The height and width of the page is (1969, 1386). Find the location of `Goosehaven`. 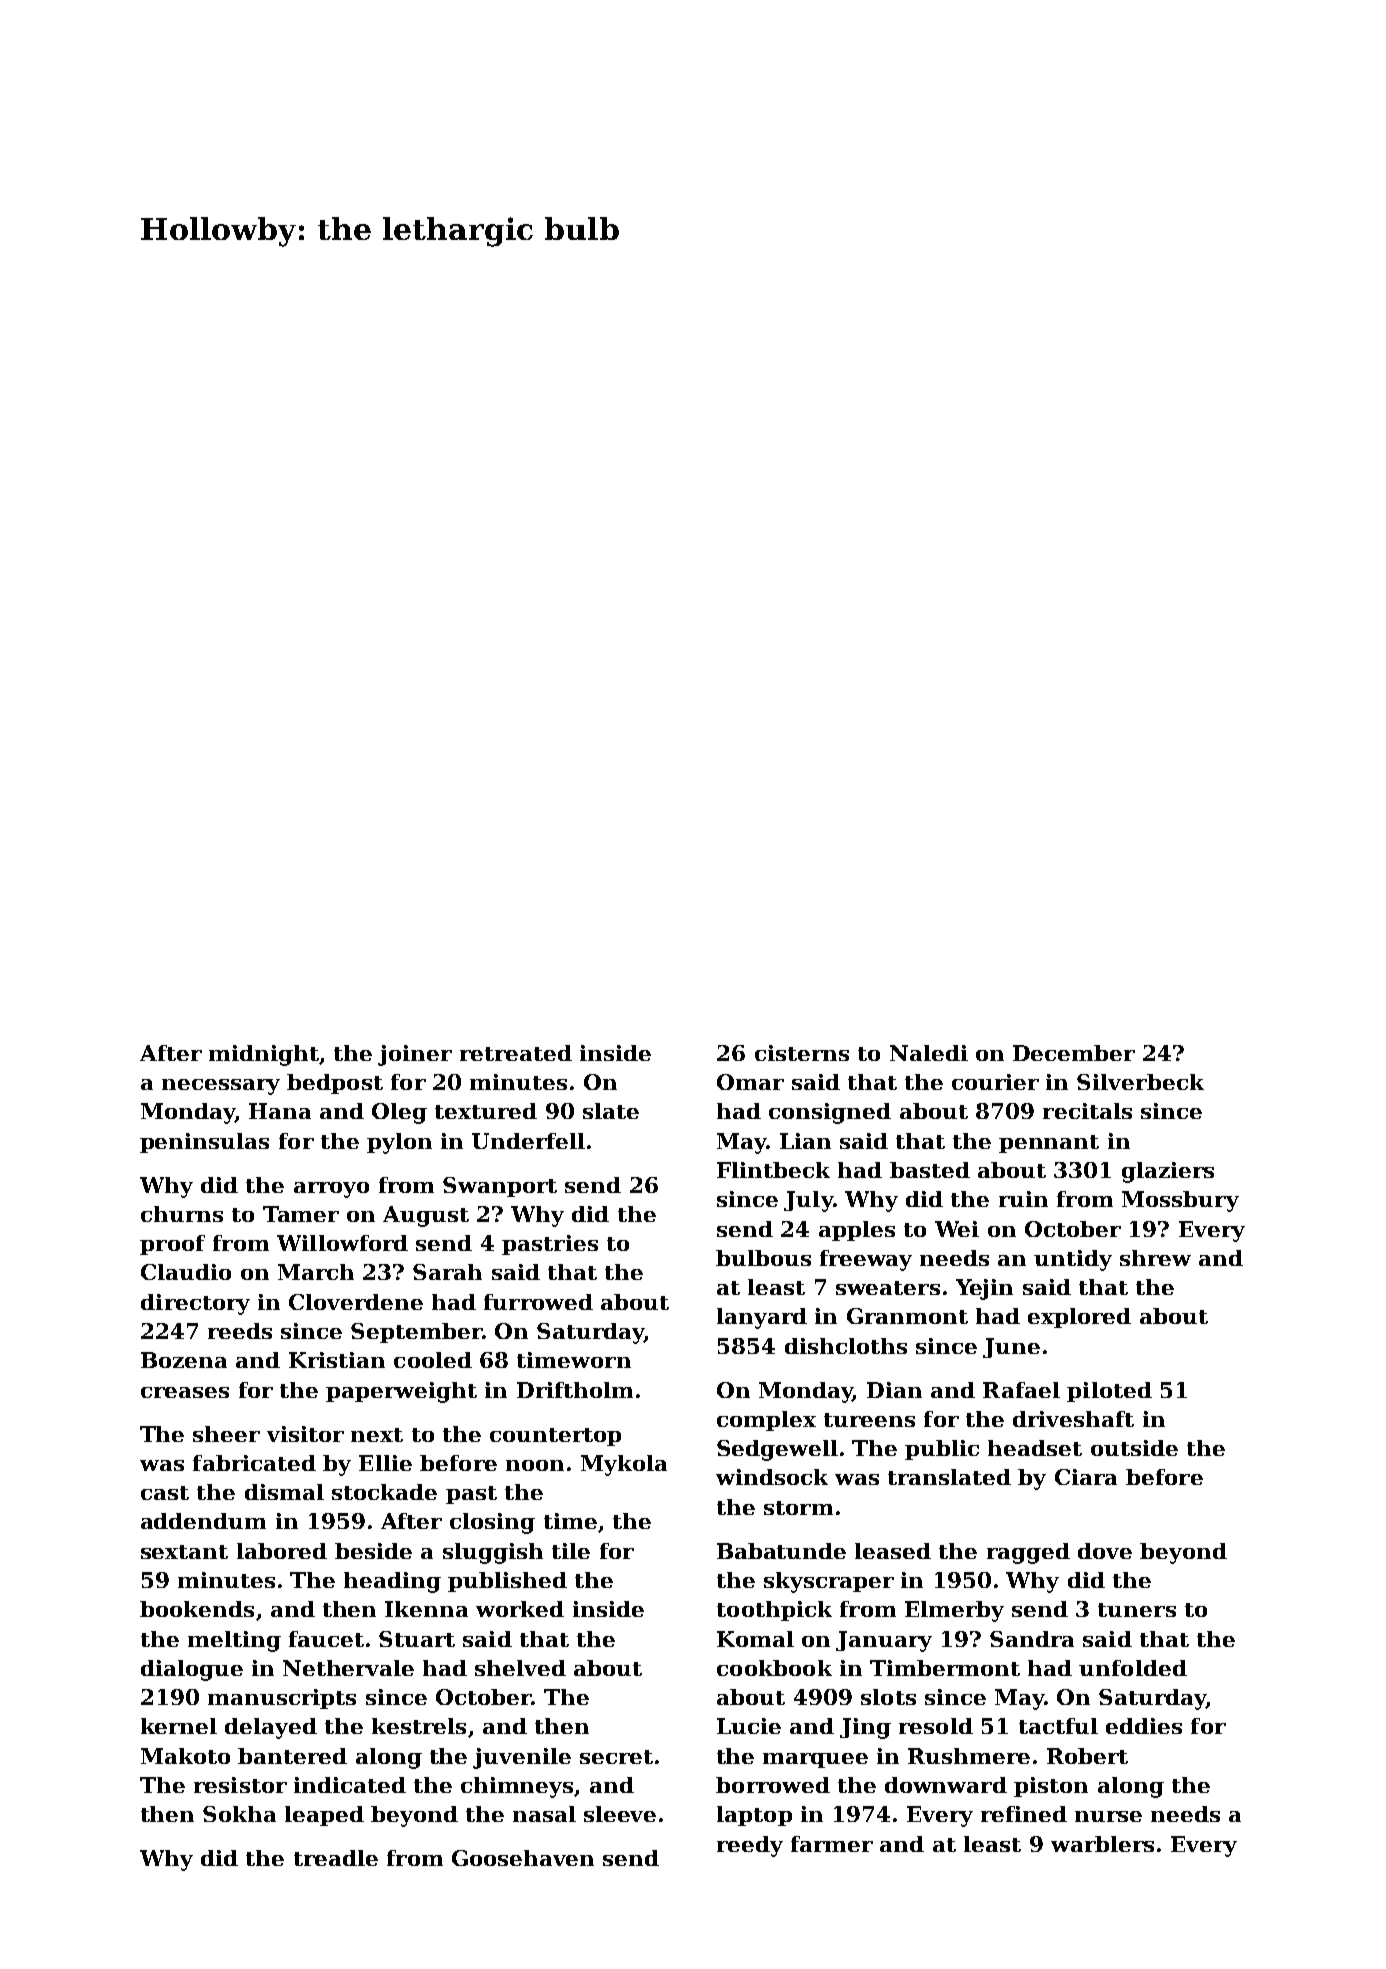

Goosehaven is located at coordinates (523, 1858).
